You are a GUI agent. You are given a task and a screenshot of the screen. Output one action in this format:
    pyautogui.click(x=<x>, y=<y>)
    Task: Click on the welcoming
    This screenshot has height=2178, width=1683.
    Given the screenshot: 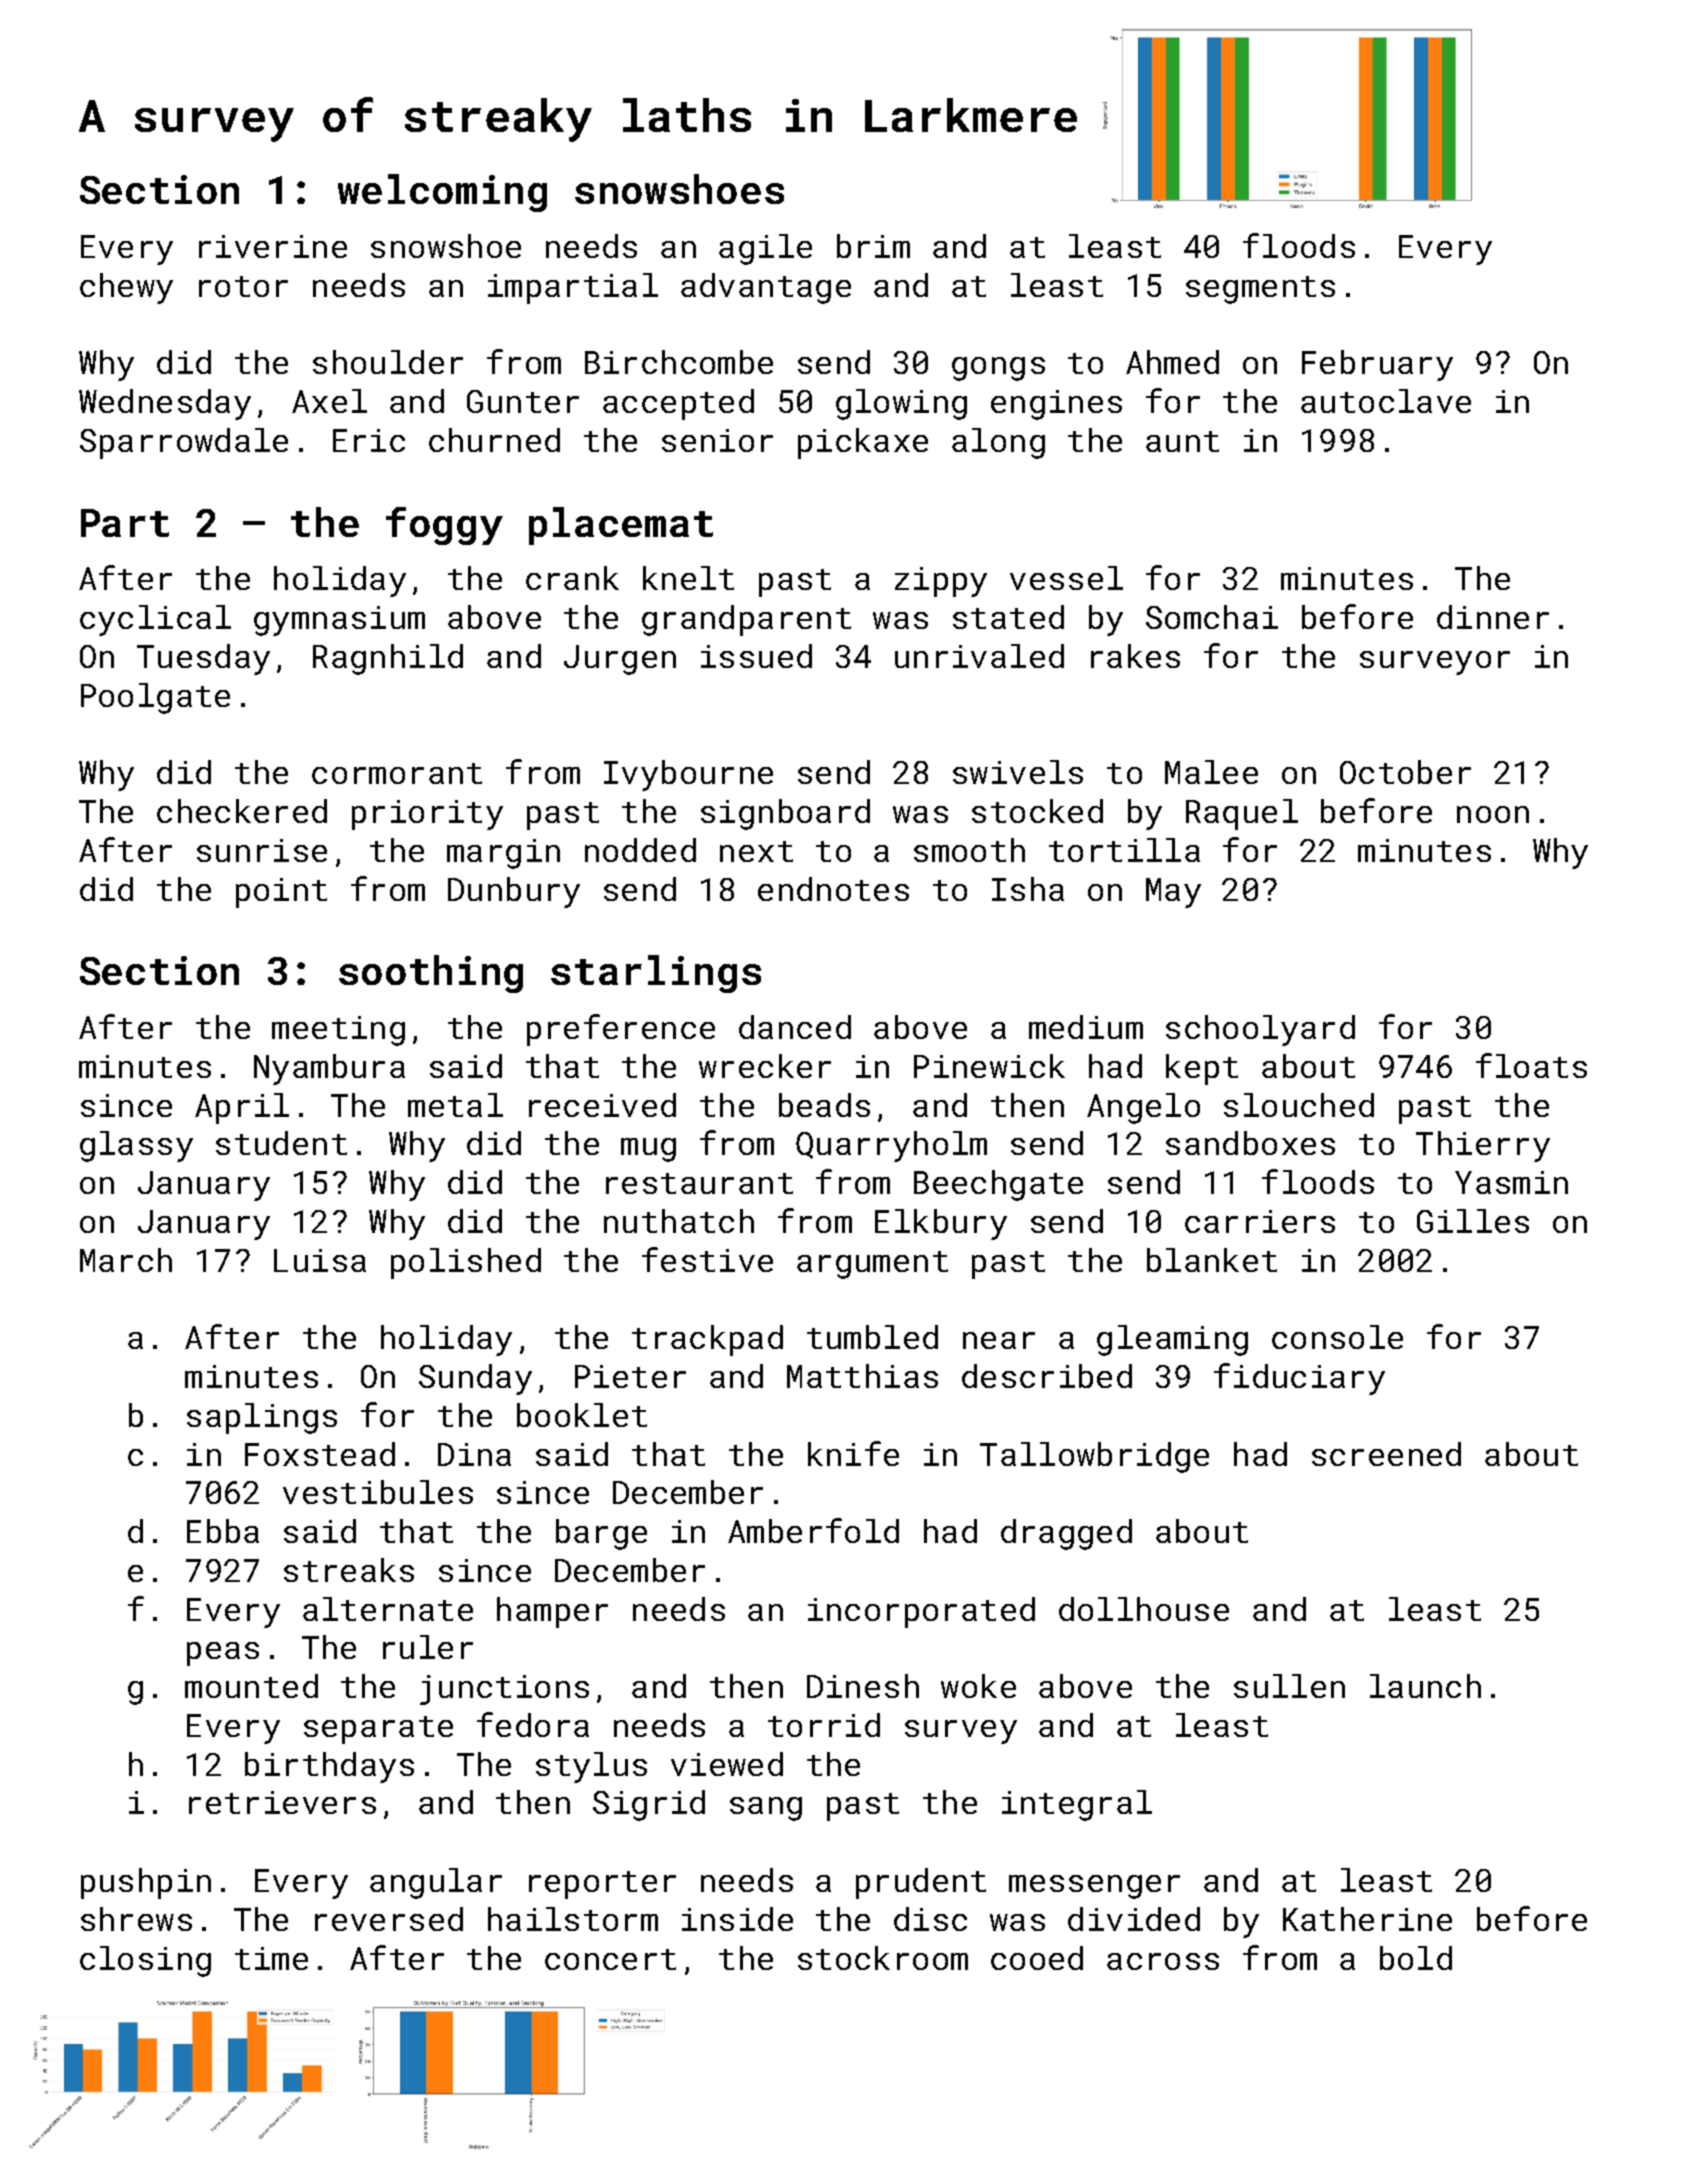 What is the action you would take?
    pyautogui.click(x=442, y=193)
